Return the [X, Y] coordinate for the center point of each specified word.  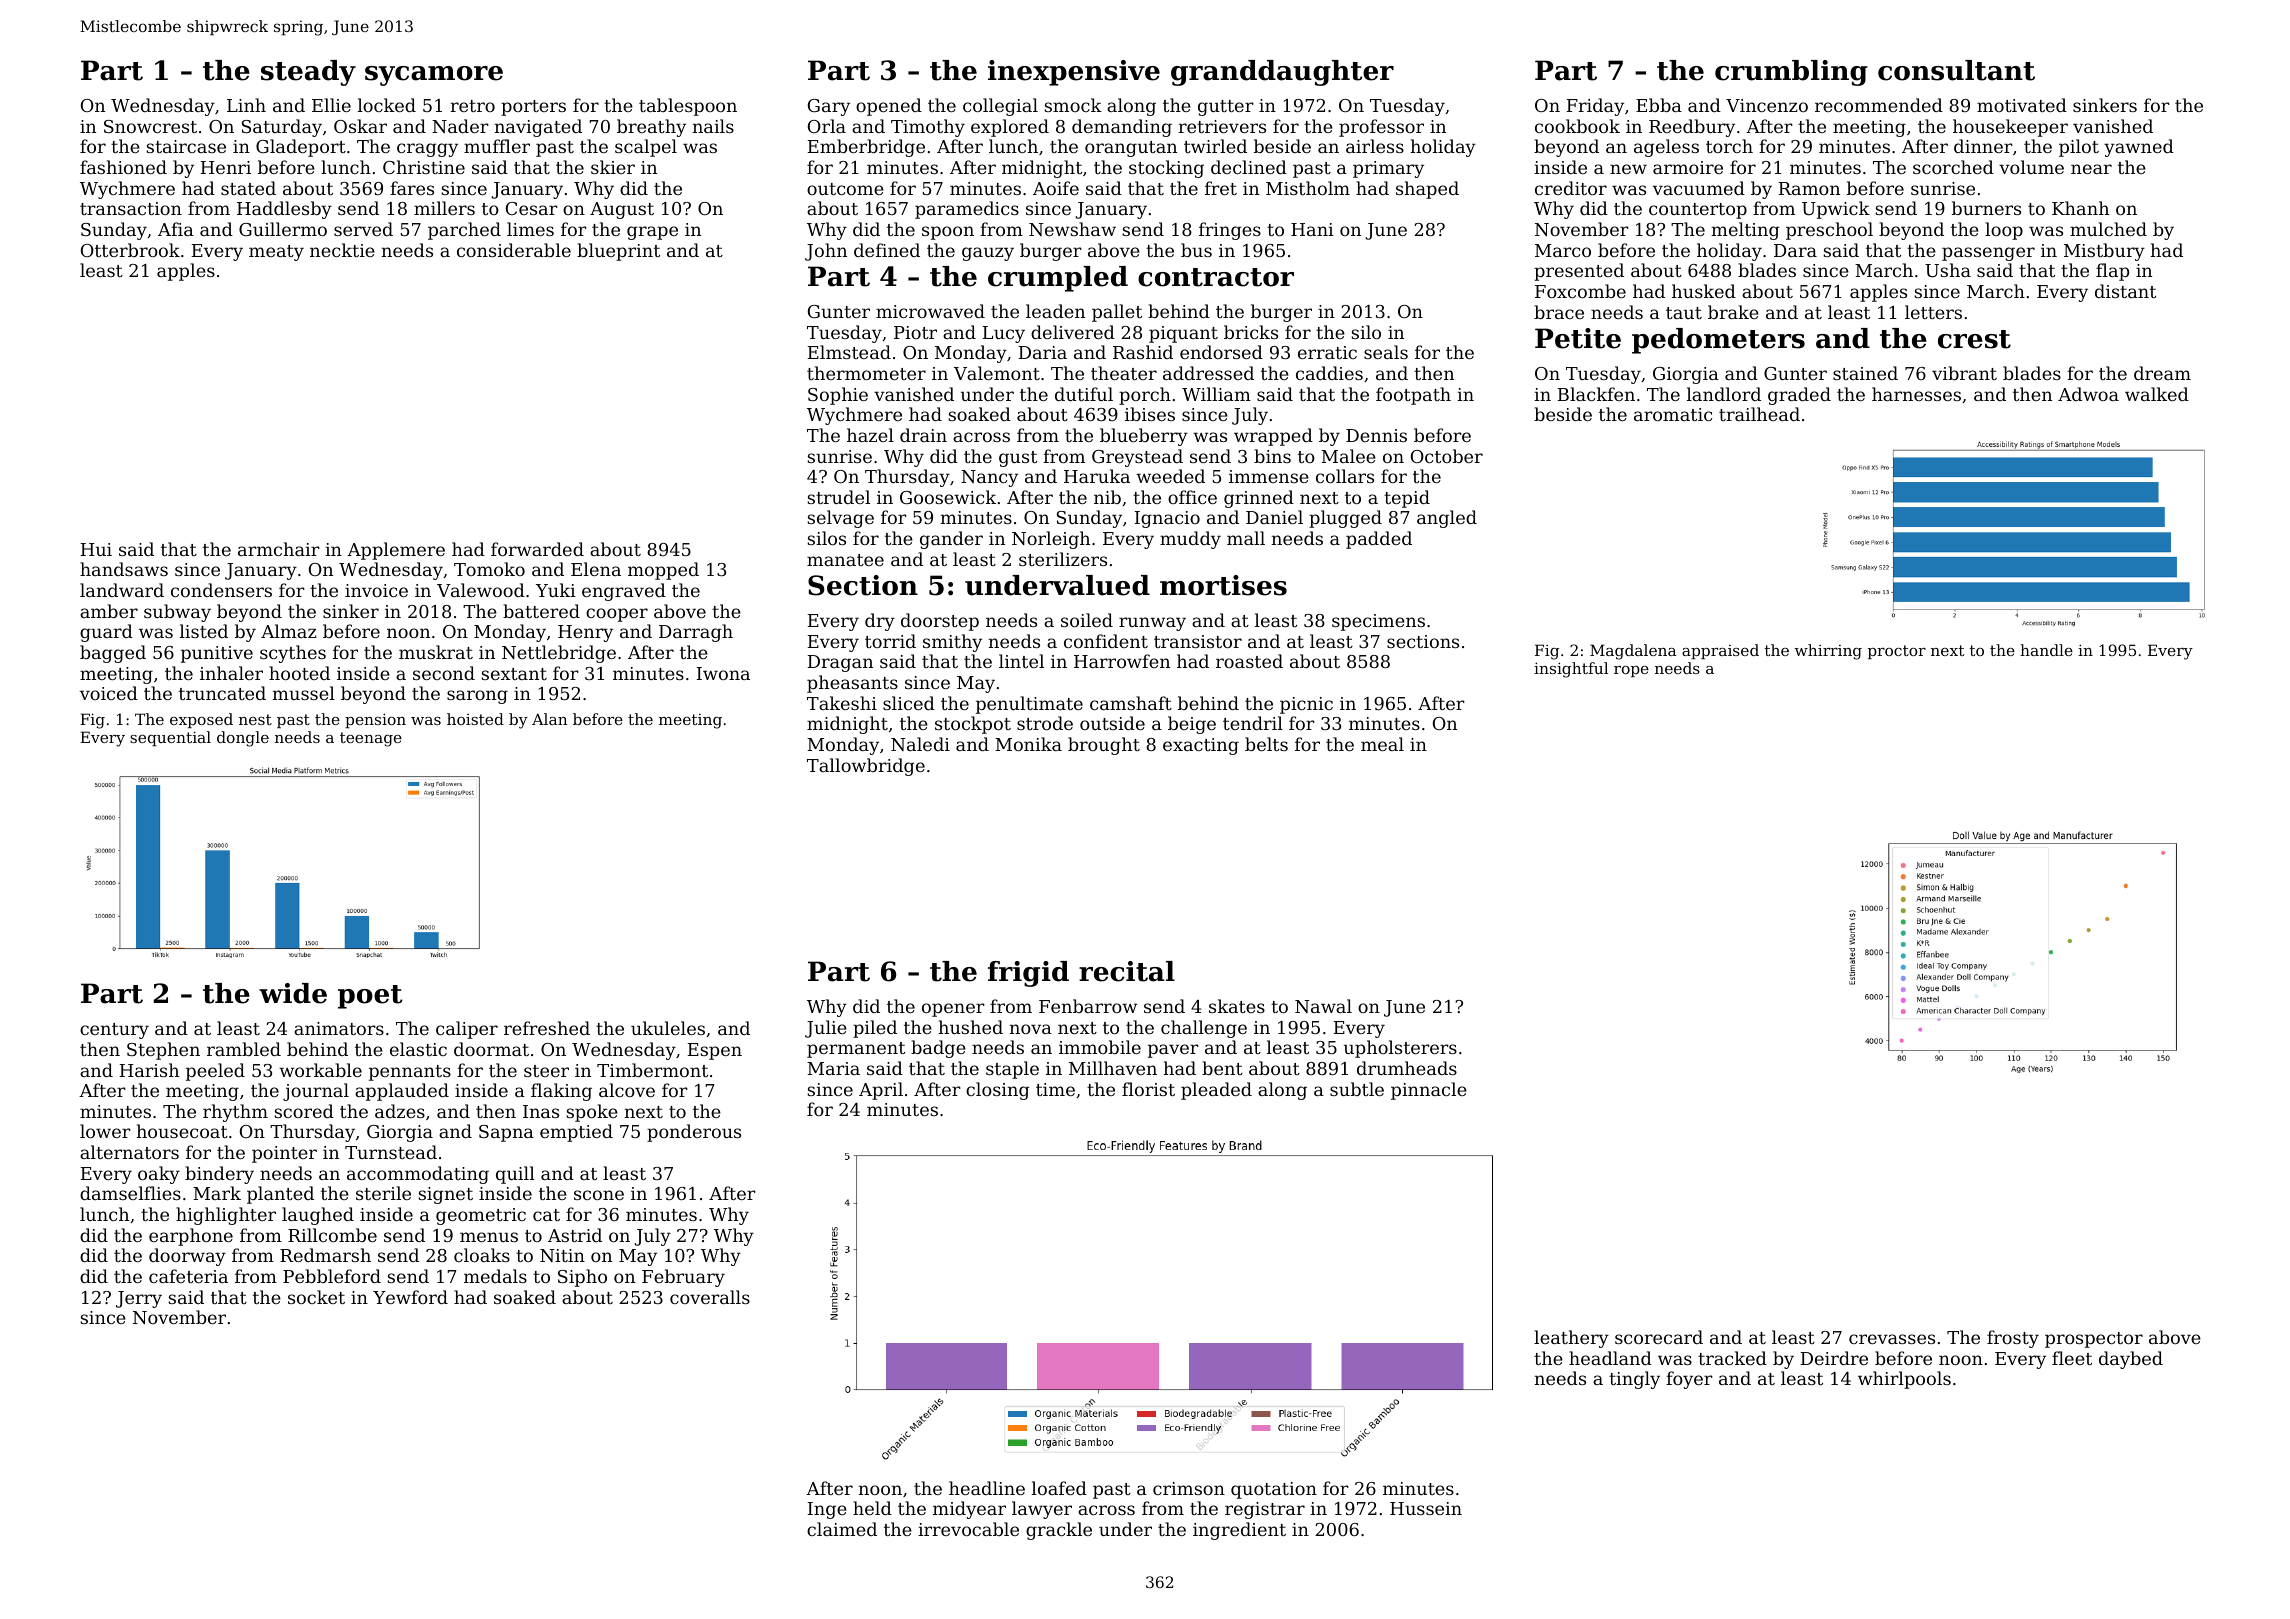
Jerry [139, 1299]
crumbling [1791, 73]
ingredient [1239, 1531]
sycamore [434, 76]
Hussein [1426, 1508]
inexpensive [1074, 73]
